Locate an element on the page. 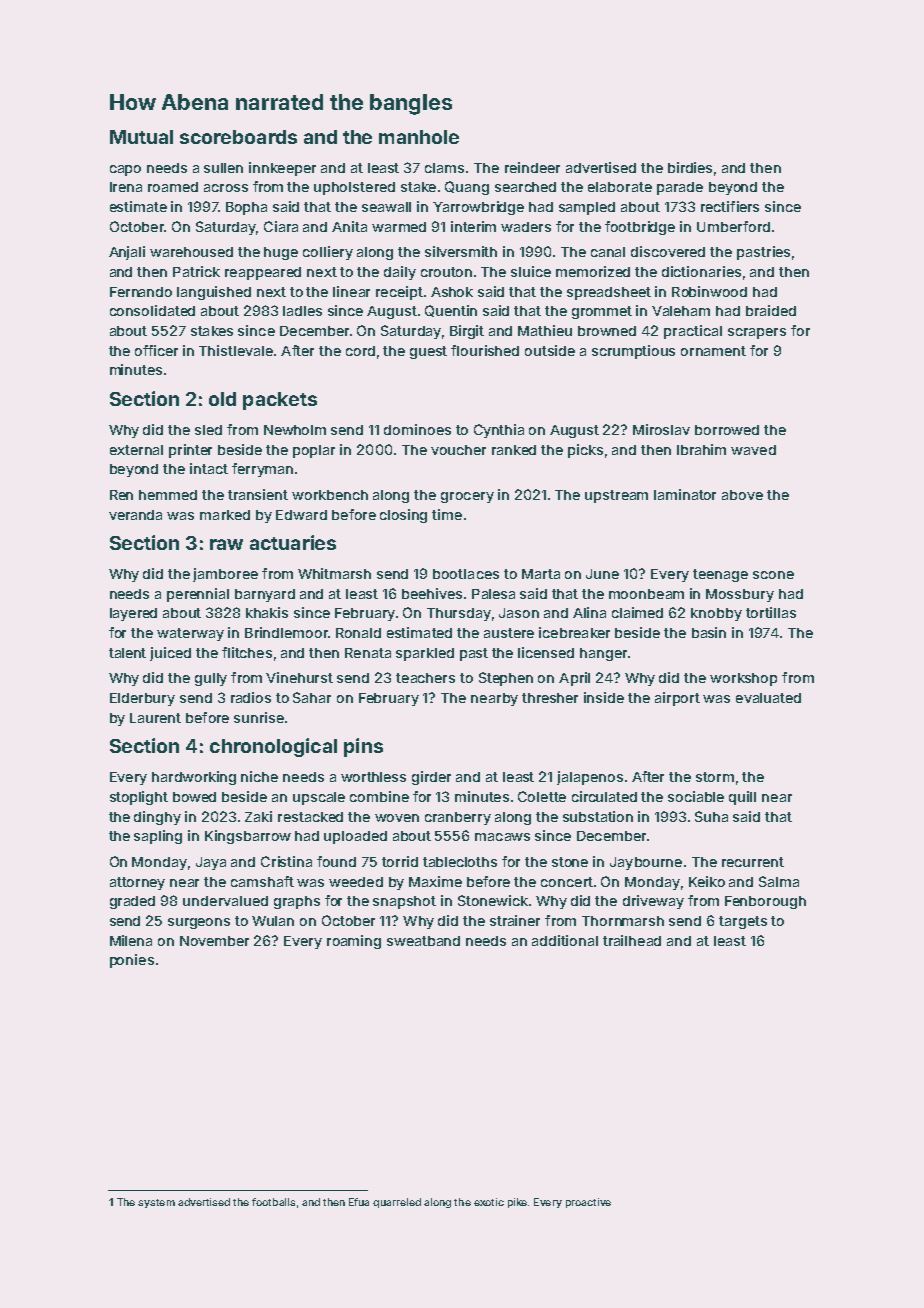 The width and height of the image is (924, 1308). manhole is located at coordinates (419, 137).
